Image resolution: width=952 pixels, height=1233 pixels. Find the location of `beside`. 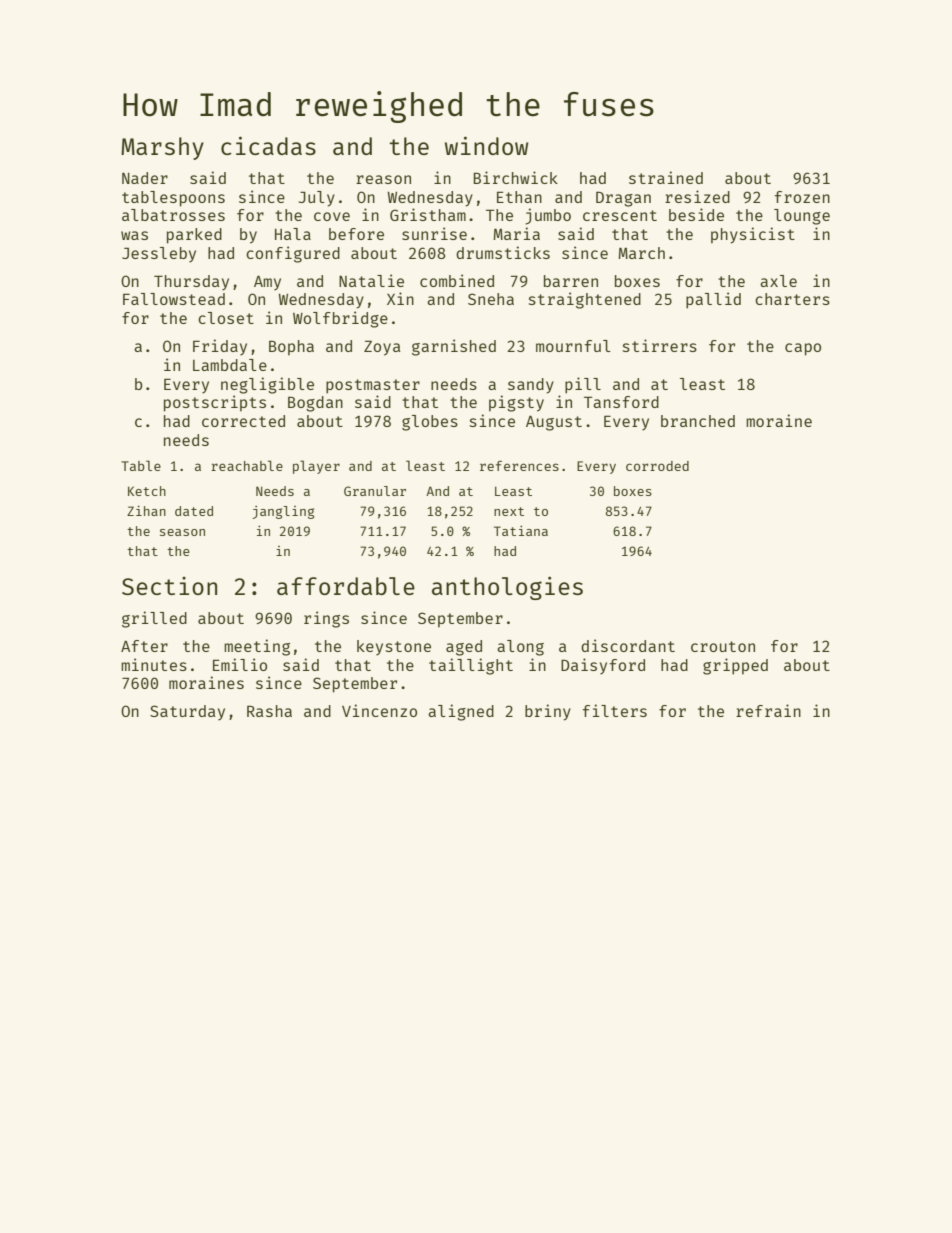

beside is located at coordinates (696, 214).
